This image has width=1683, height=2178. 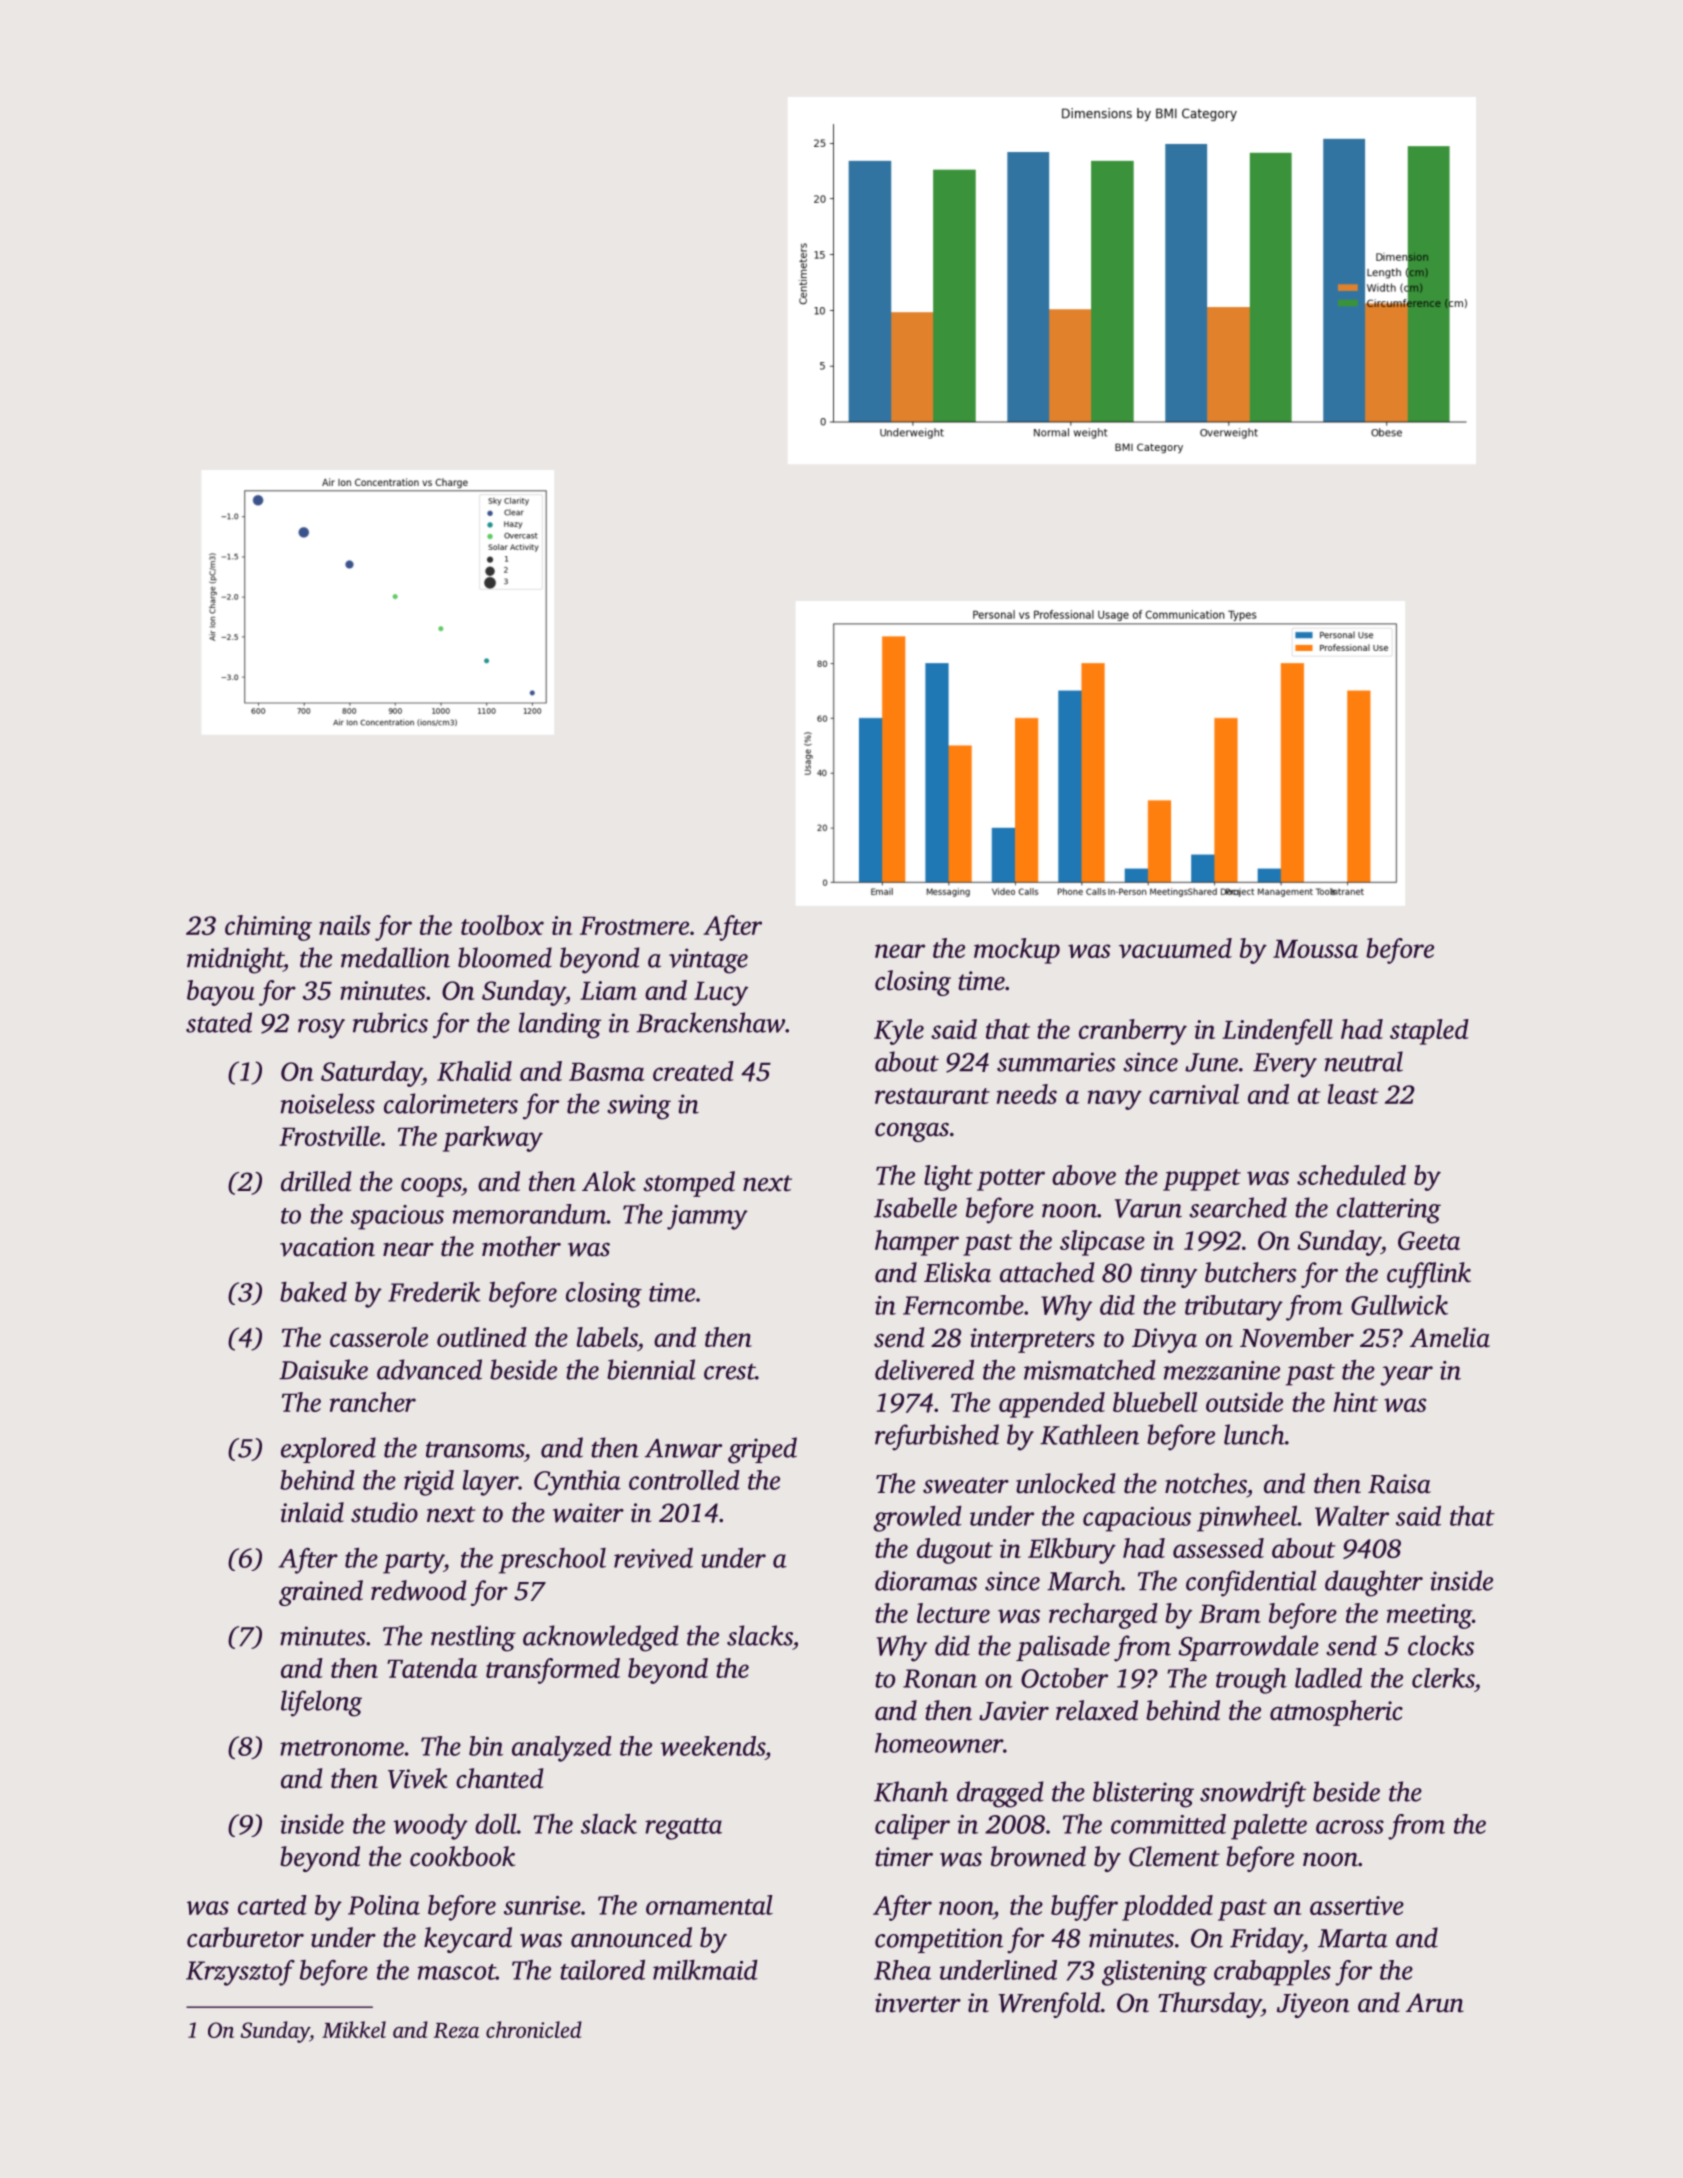 What do you see at coordinates (312, 1512) in the image?
I see `inlaid` at bounding box center [312, 1512].
